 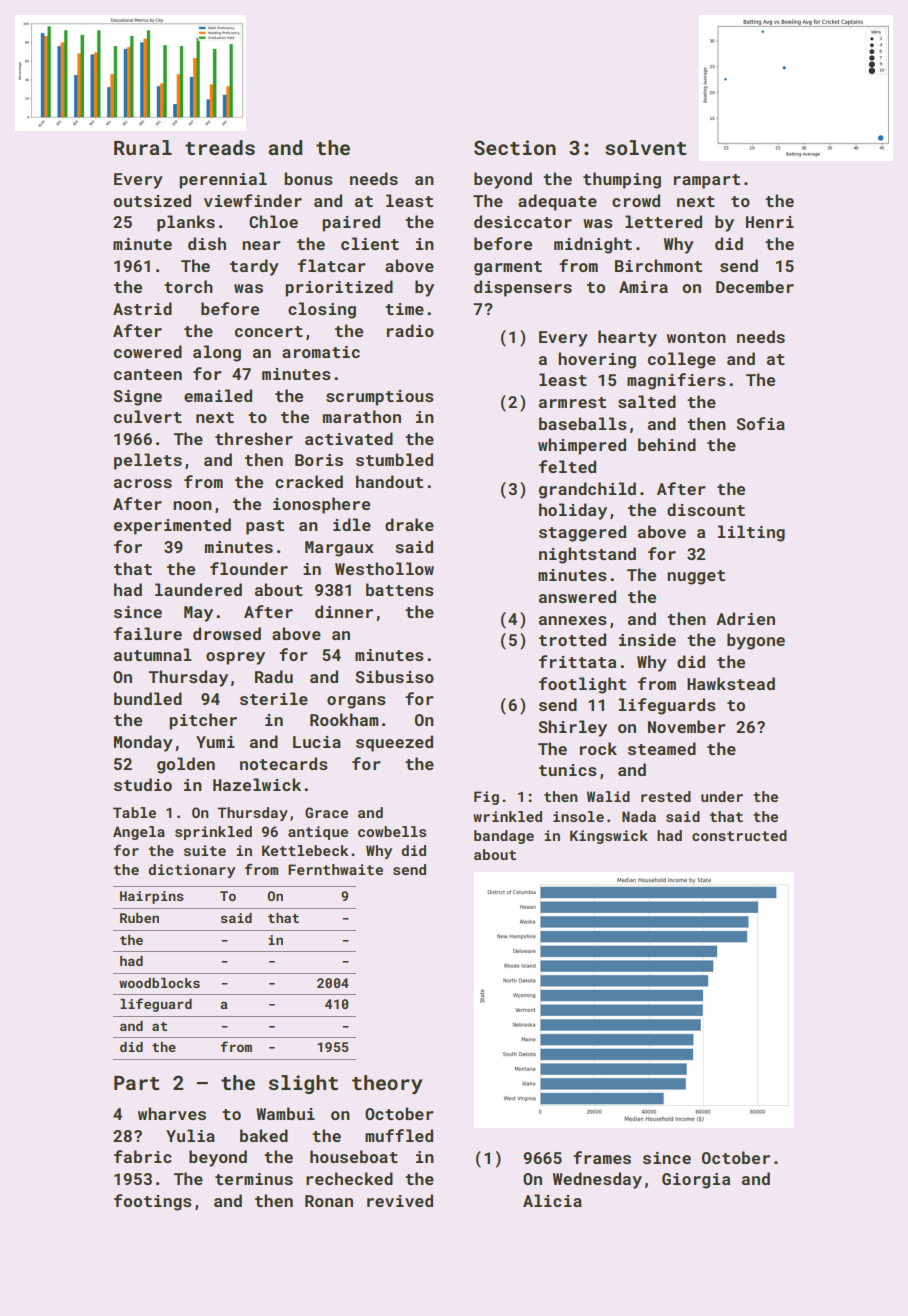 I want to click on experimented, so click(x=172, y=526).
